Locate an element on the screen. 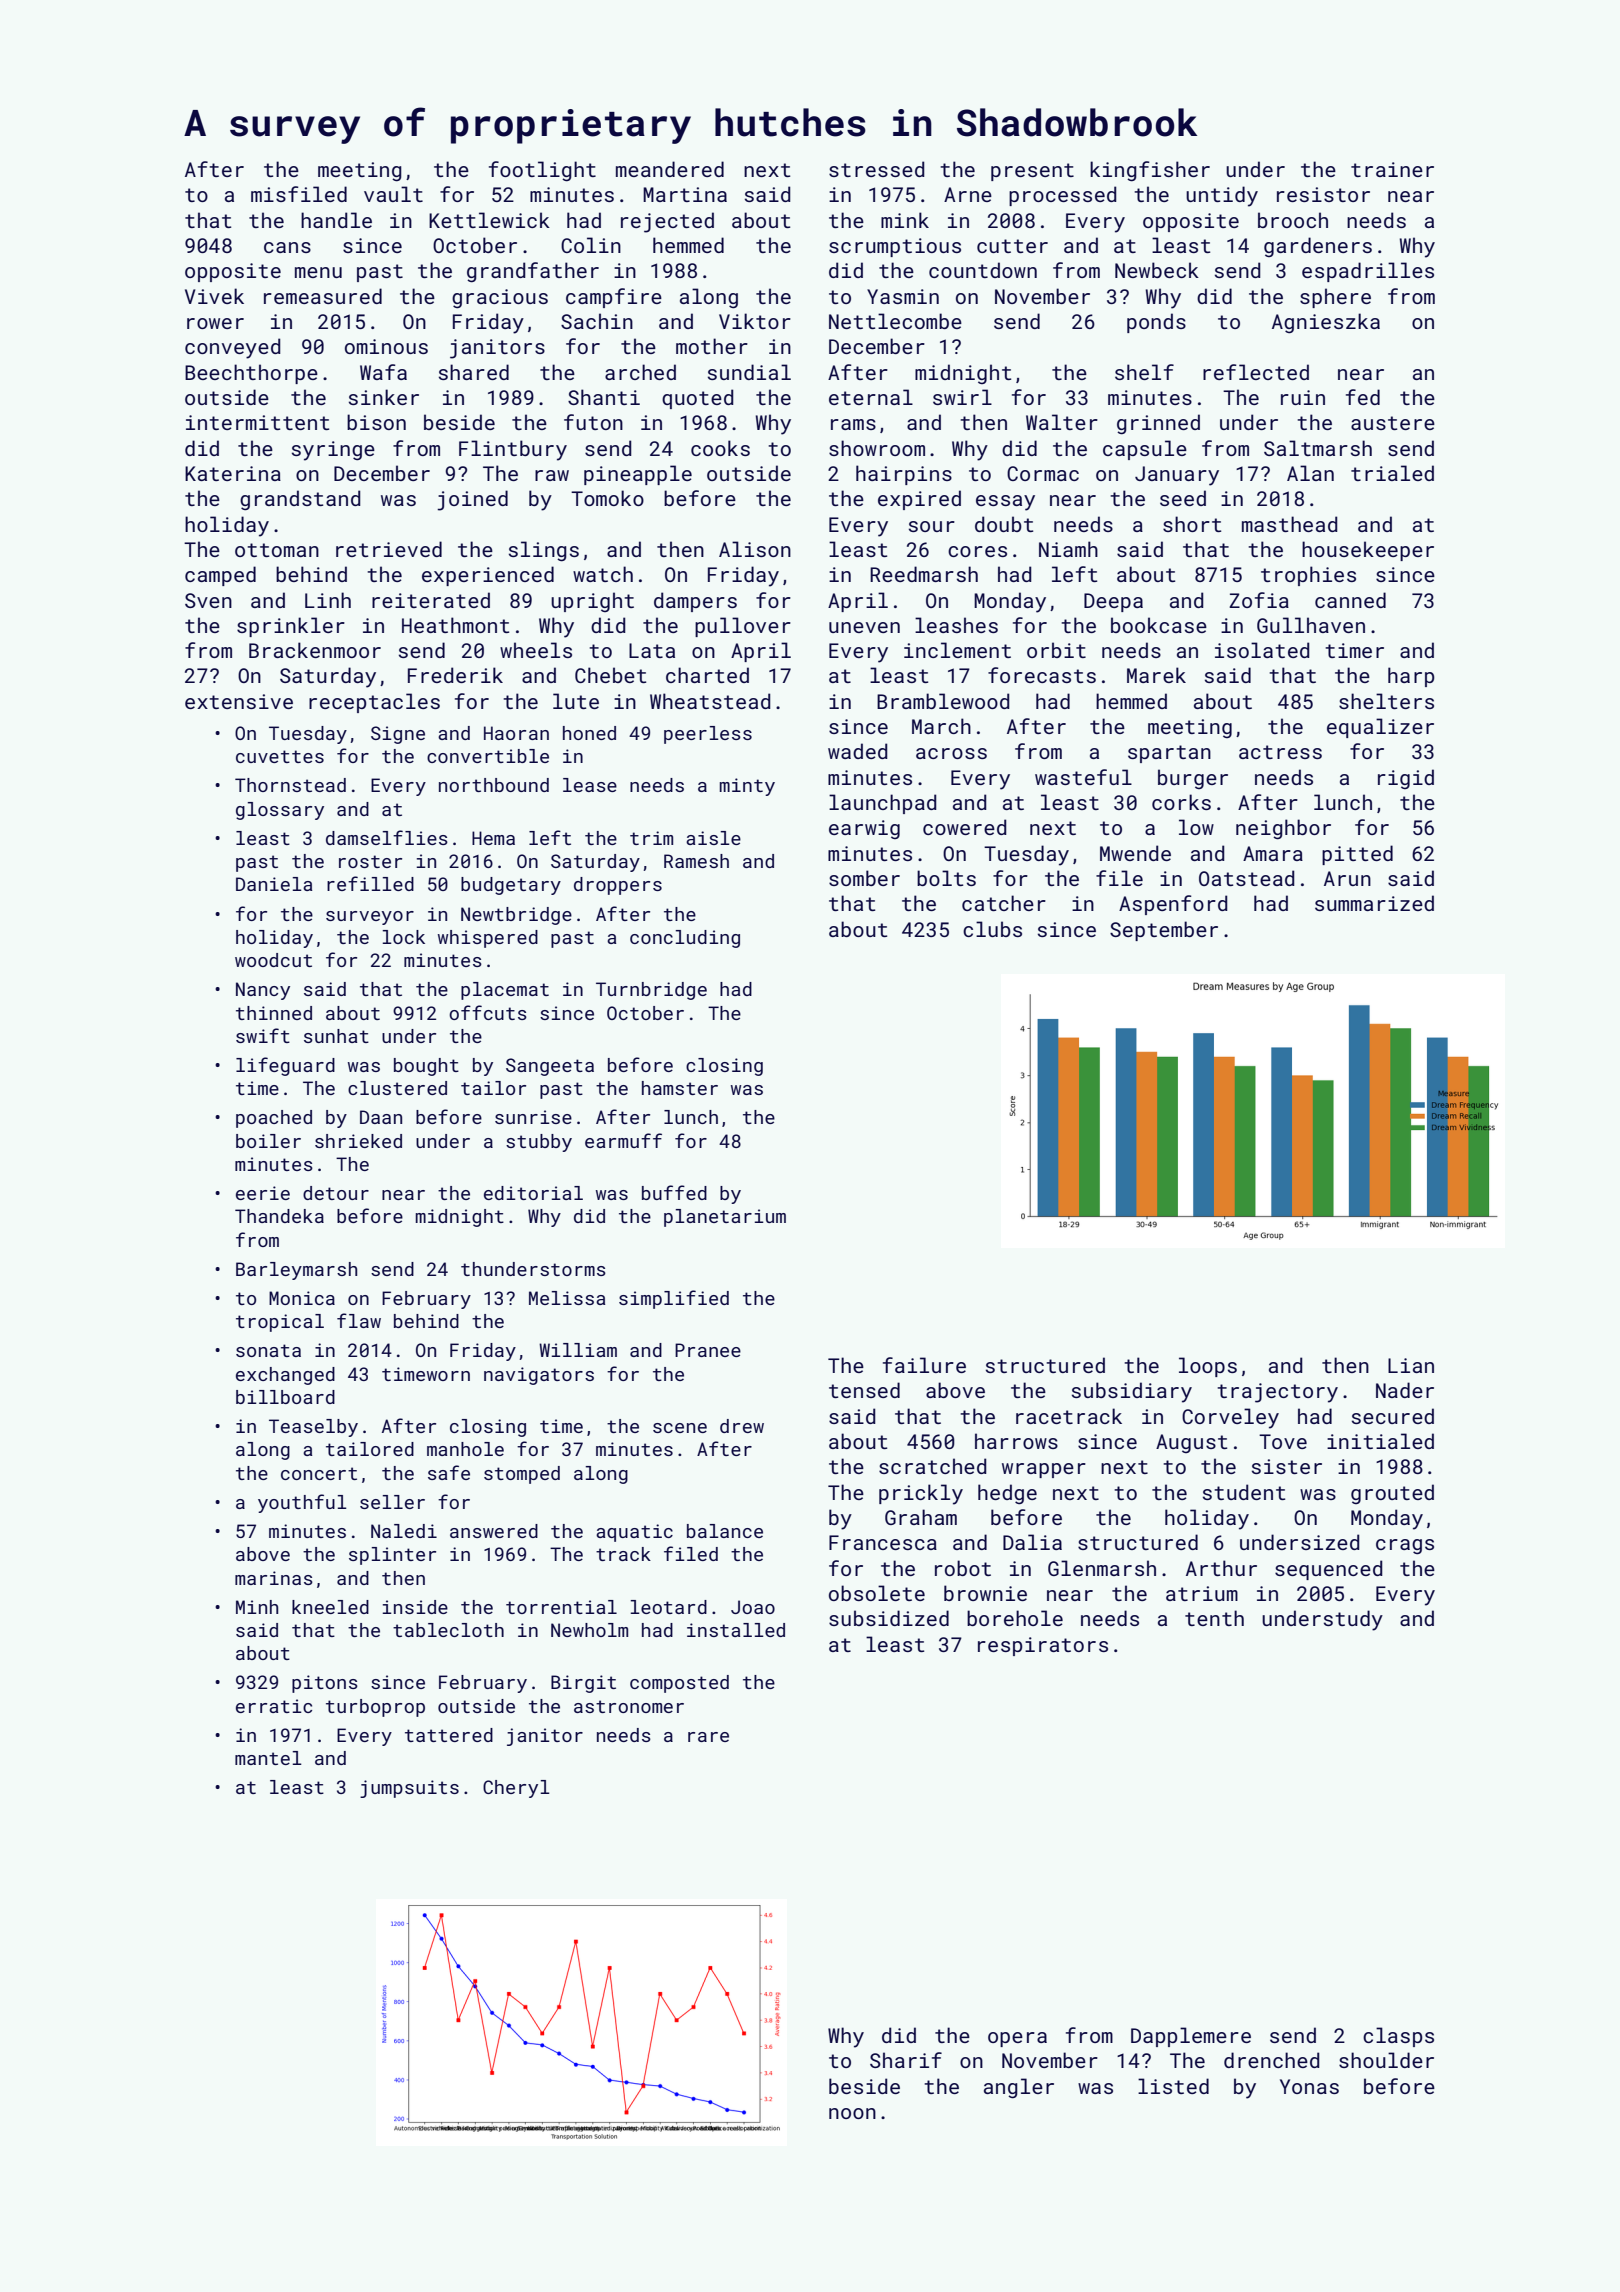  Signe is located at coordinates (398, 735).
